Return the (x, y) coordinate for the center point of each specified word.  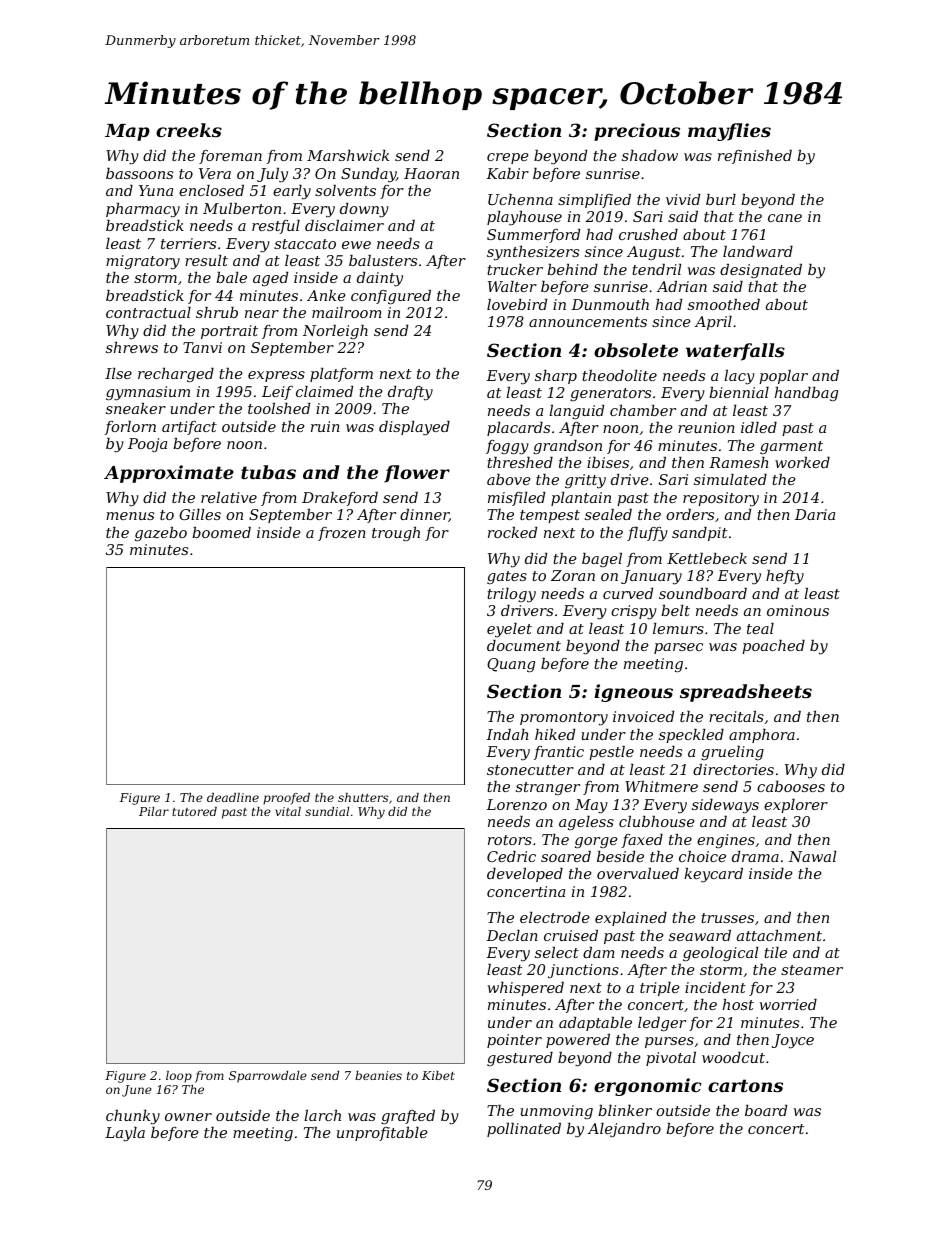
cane (785, 218)
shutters (363, 797)
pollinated (524, 1130)
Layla (125, 1134)
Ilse (118, 373)
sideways (725, 806)
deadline (233, 797)
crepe (508, 158)
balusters (383, 260)
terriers (188, 243)
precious (637, 132)
